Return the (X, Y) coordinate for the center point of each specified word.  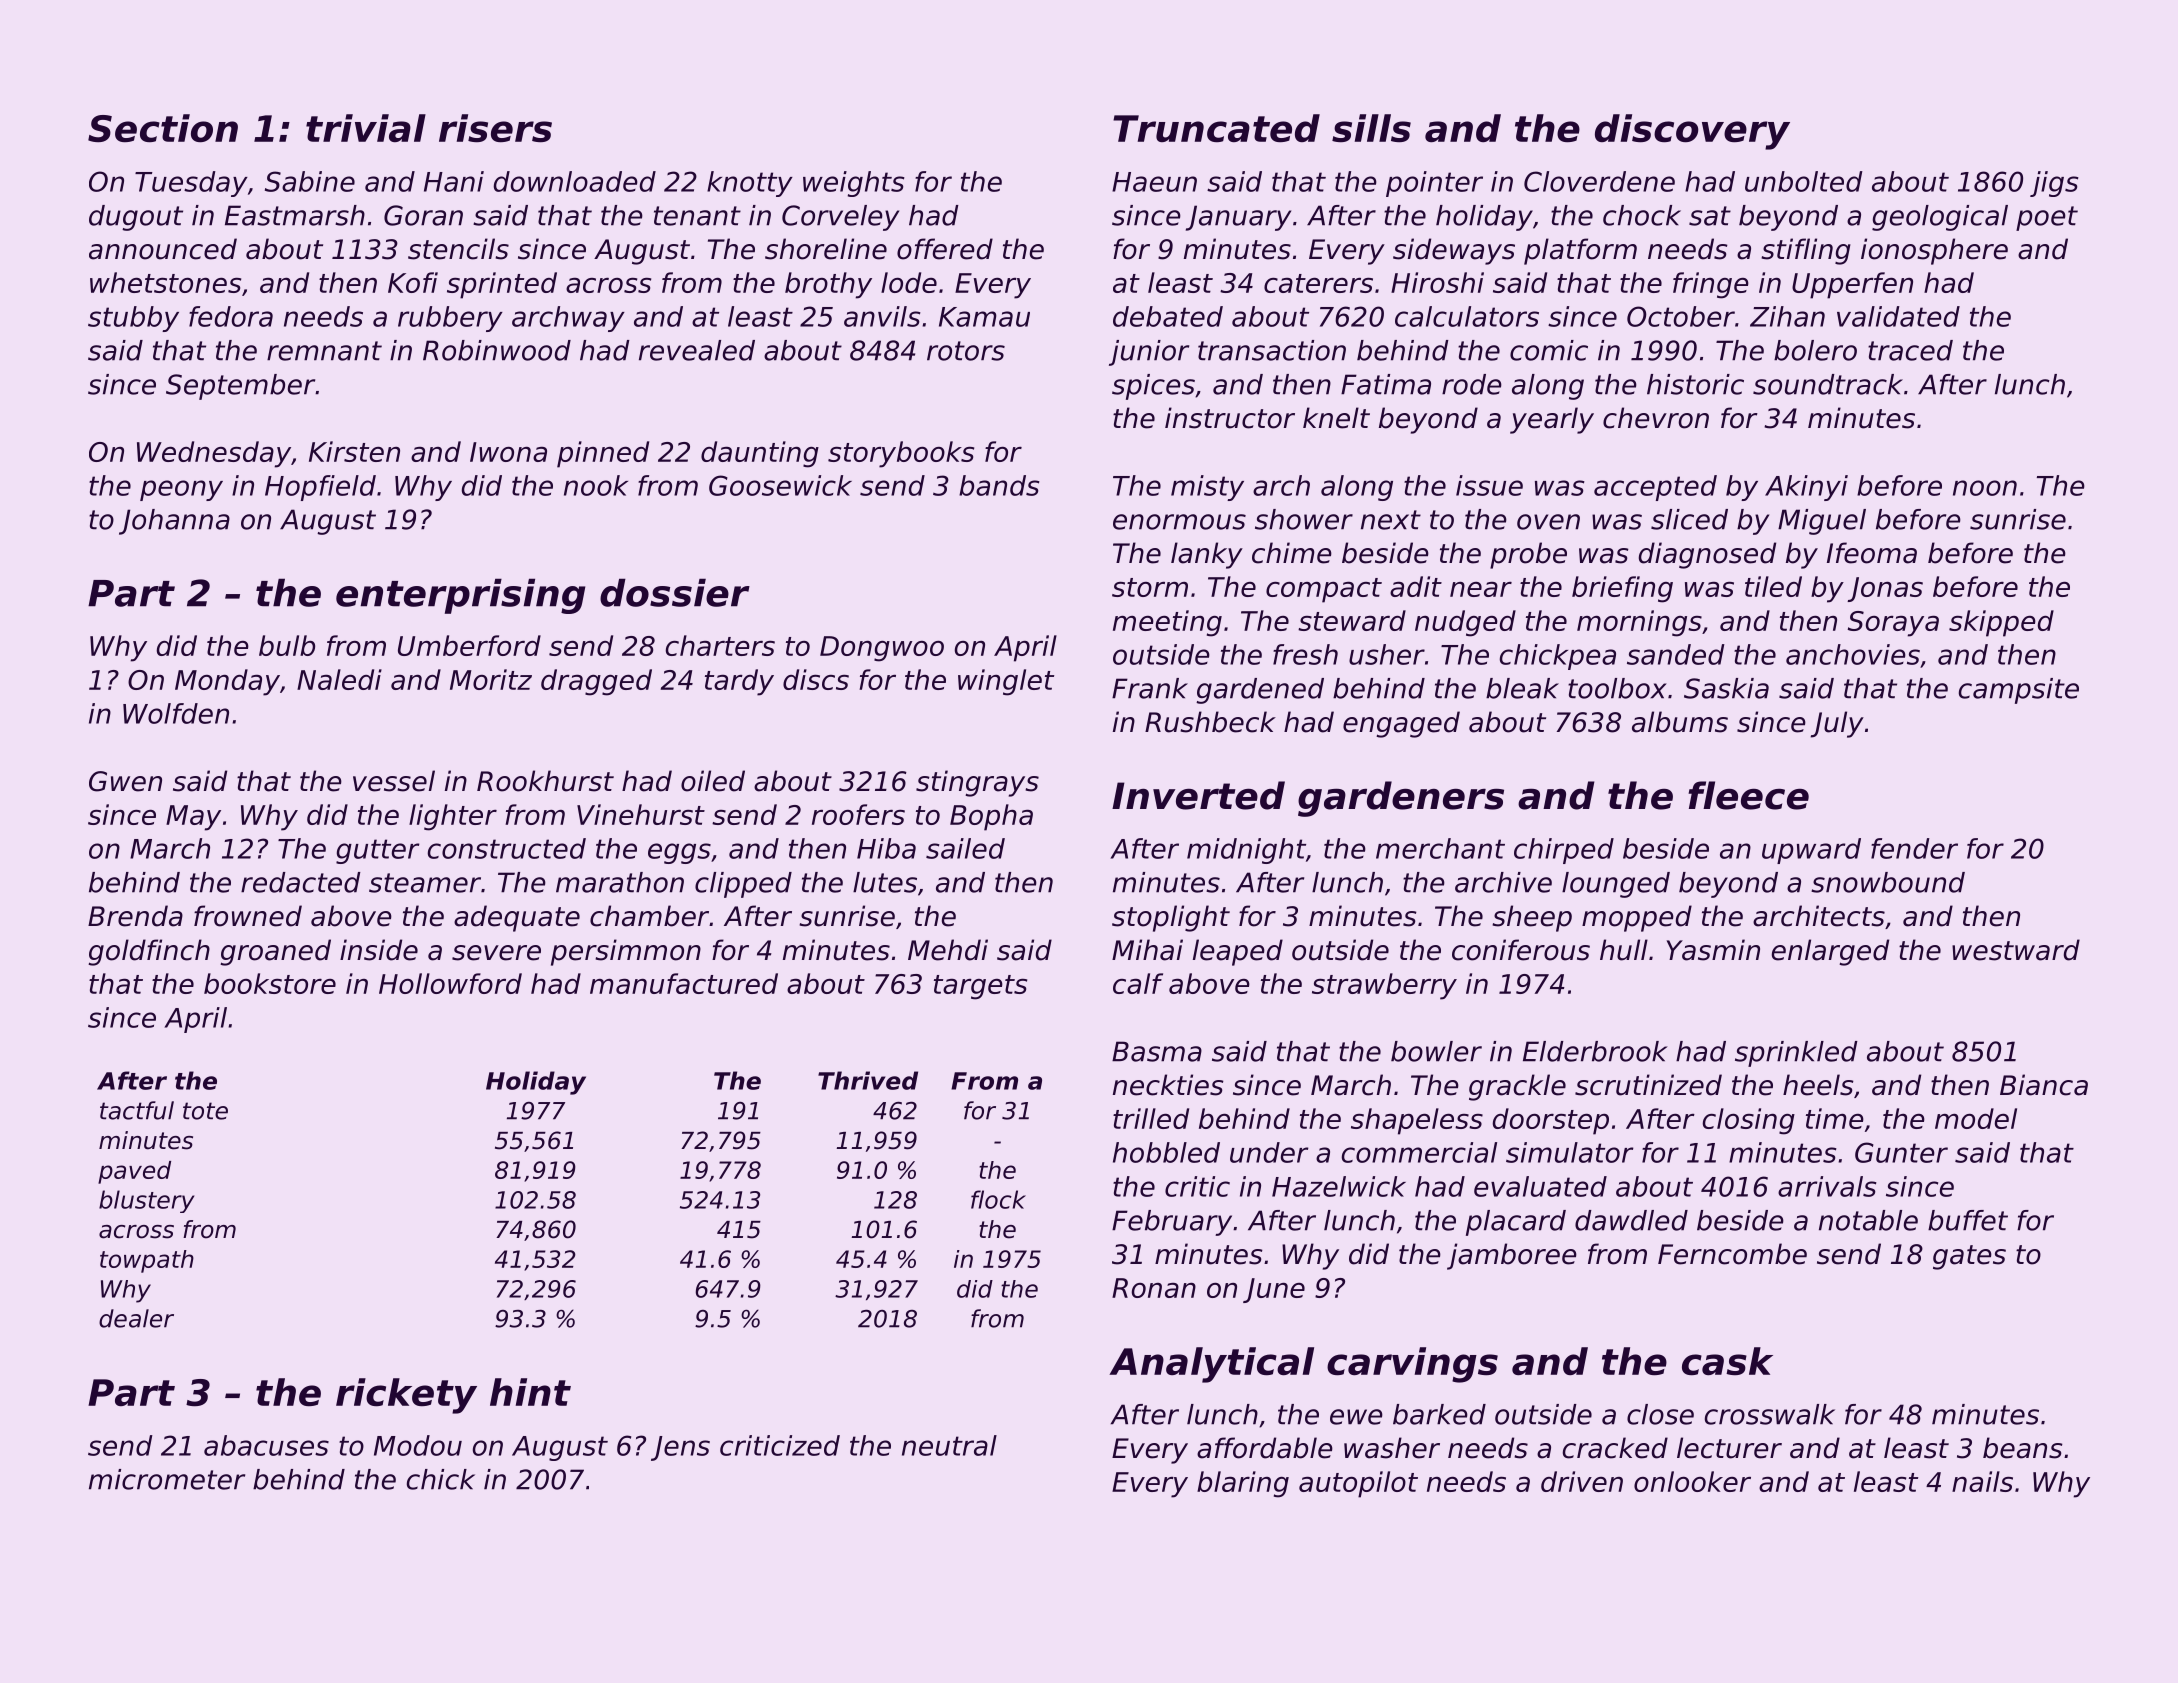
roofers (858, 814)
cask (1727, 1361)
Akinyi (1806, 488)
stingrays (977, 783)
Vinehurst (641, 814)
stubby (133, 319)
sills (1371, 128)
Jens (680, 1448)
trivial (366, 128)
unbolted (1804, 181)
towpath (147, 1261)
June (1274, 1290)
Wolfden (176, 713)
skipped (2001, 623)
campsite (2019, 691)
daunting (760, 454)
